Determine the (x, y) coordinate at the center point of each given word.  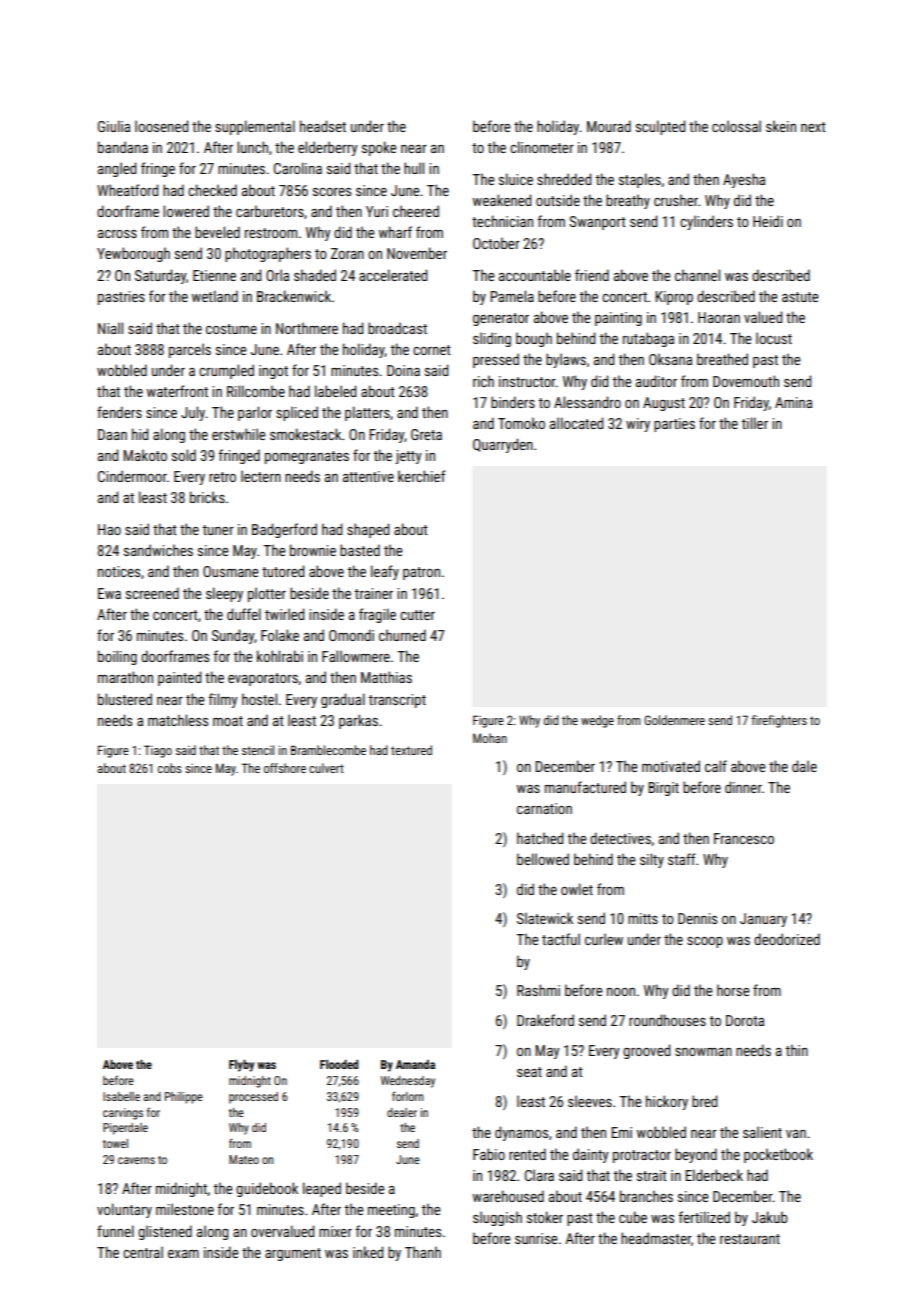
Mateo (244, 1159)
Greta (426, 434)
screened (152, 593)
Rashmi (538, 990)
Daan (112, 434)
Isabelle (121, 1096)
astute (800, 297)
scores (332, 192)
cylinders (706, 222)
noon (621, 992)
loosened (161, 126)
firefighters (779, 721)
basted (360, 550)
